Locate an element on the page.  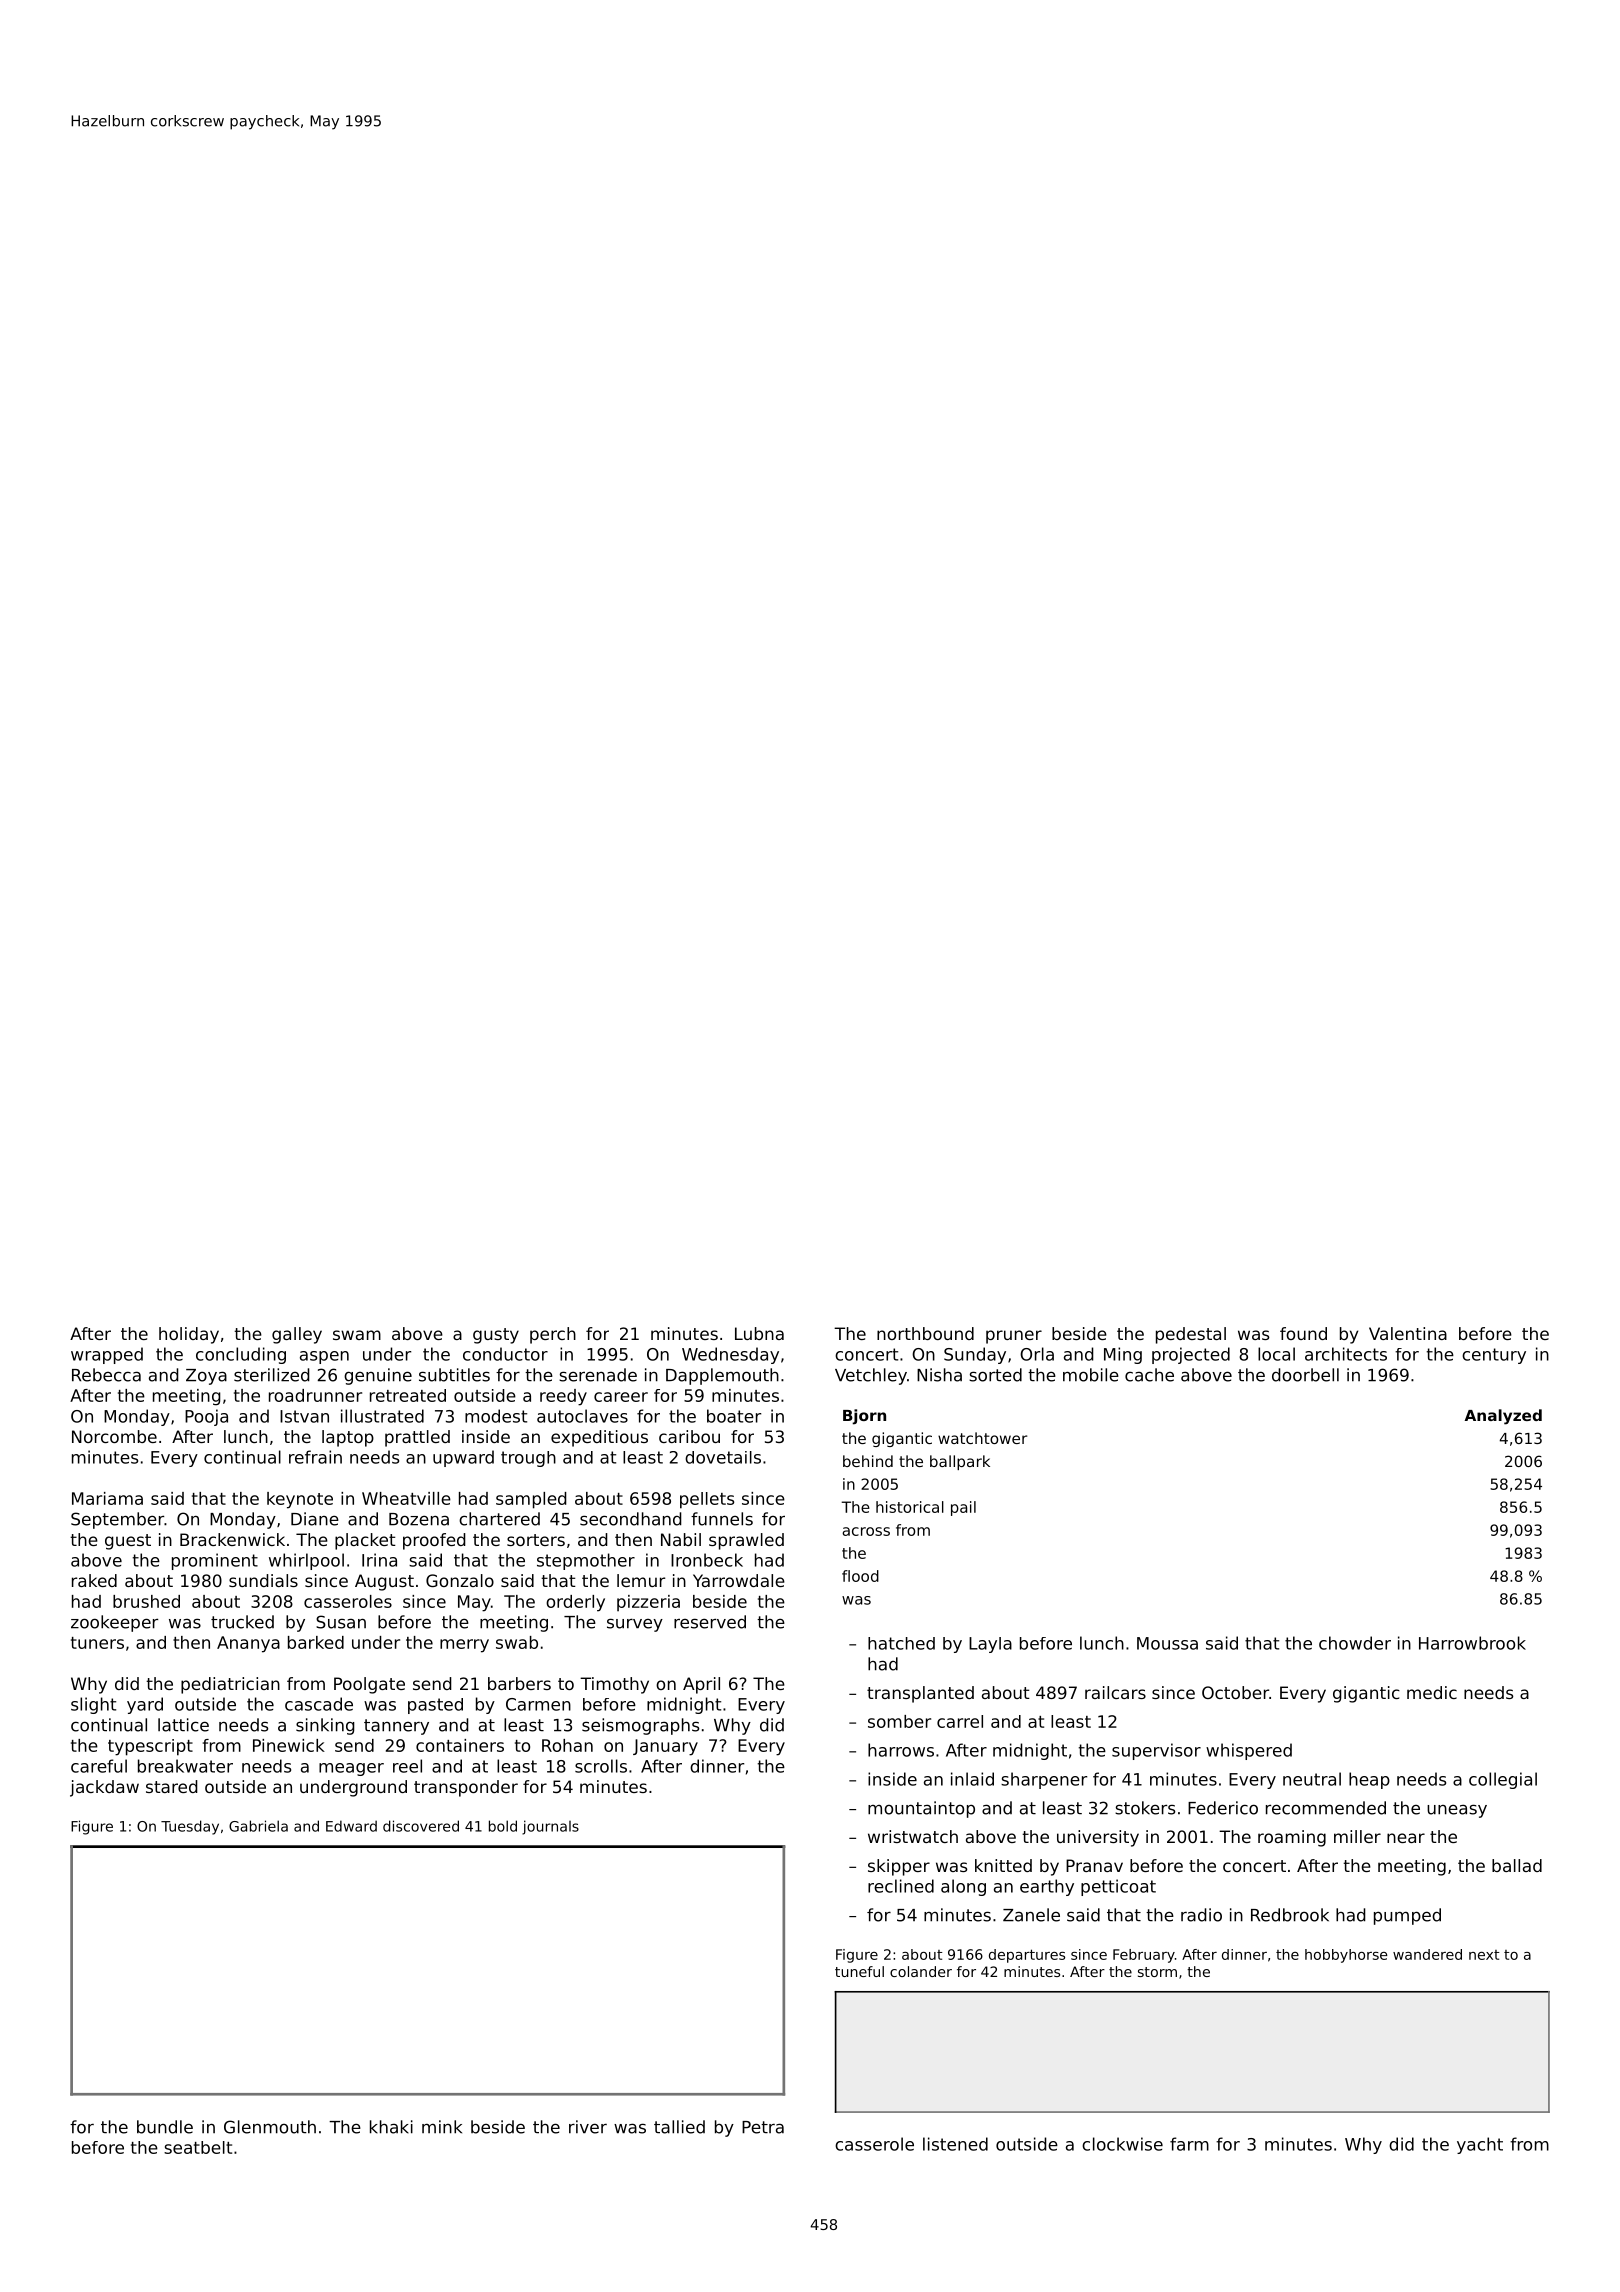
holiday is located at coordinates (189, 1335).
